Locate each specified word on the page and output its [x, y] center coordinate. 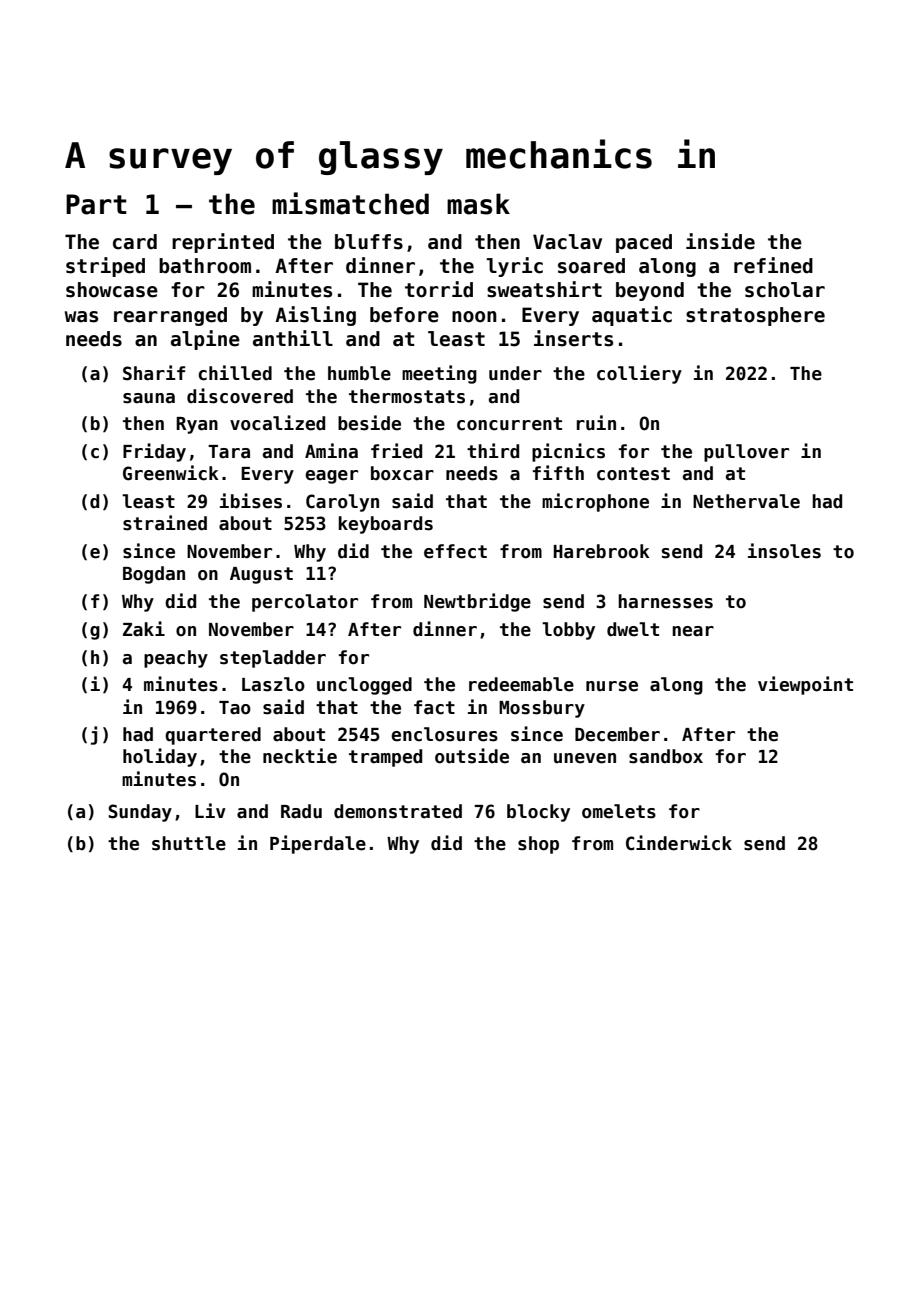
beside [369, 423]
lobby [568, 631]
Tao [235, 708]
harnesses [665, 601]
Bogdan [154, 575]
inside [720, 241]
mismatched [350, 203]
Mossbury [542, 709]
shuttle [189, 843]
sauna [149, 398]
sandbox [666, 756]
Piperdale [318, 844]
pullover [746, 453]
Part [96, 204]
